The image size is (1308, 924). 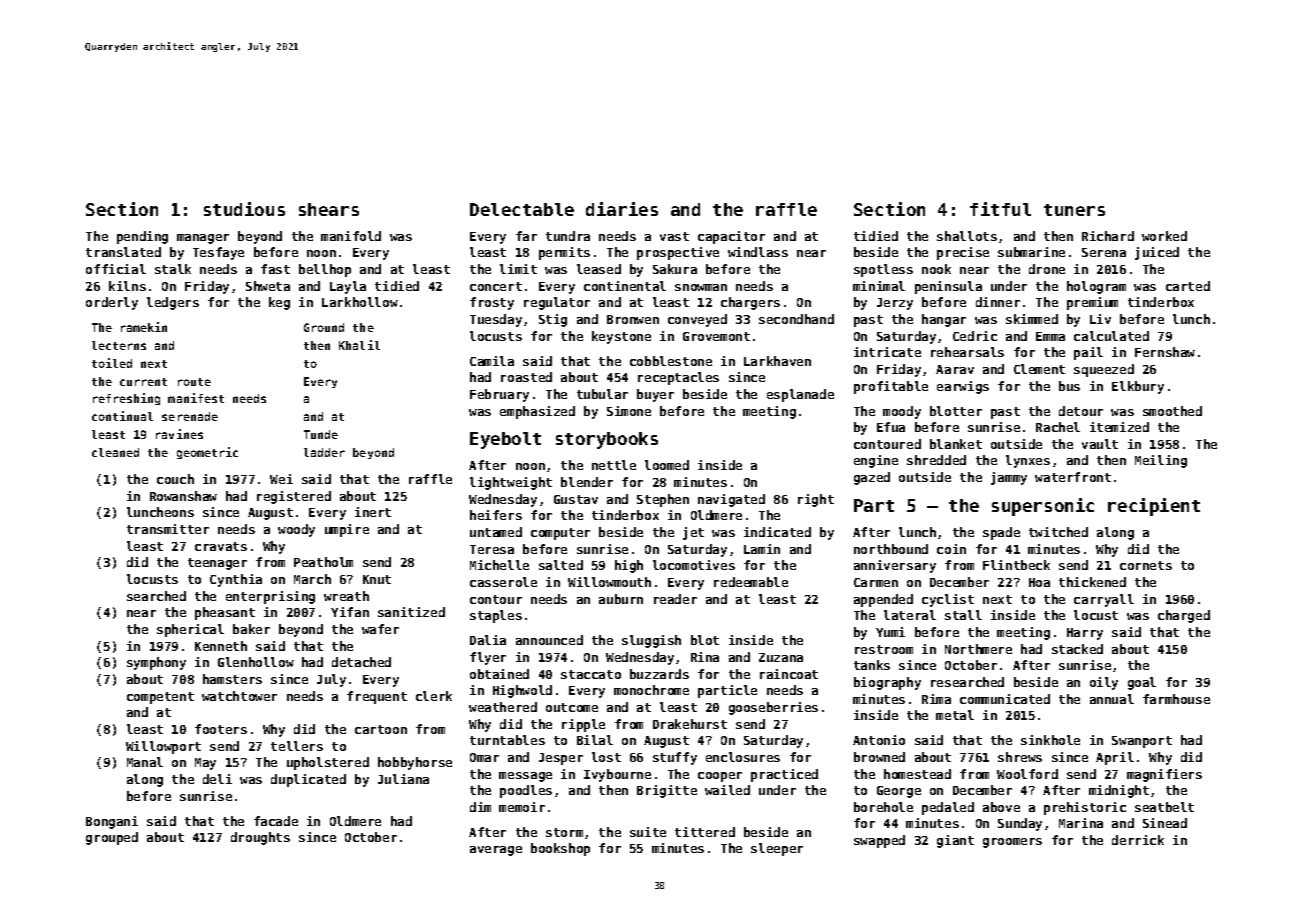 What do you see at coordinates (675, 269) in the image?
I see `Sakura` at bounding box center [675, 269].
